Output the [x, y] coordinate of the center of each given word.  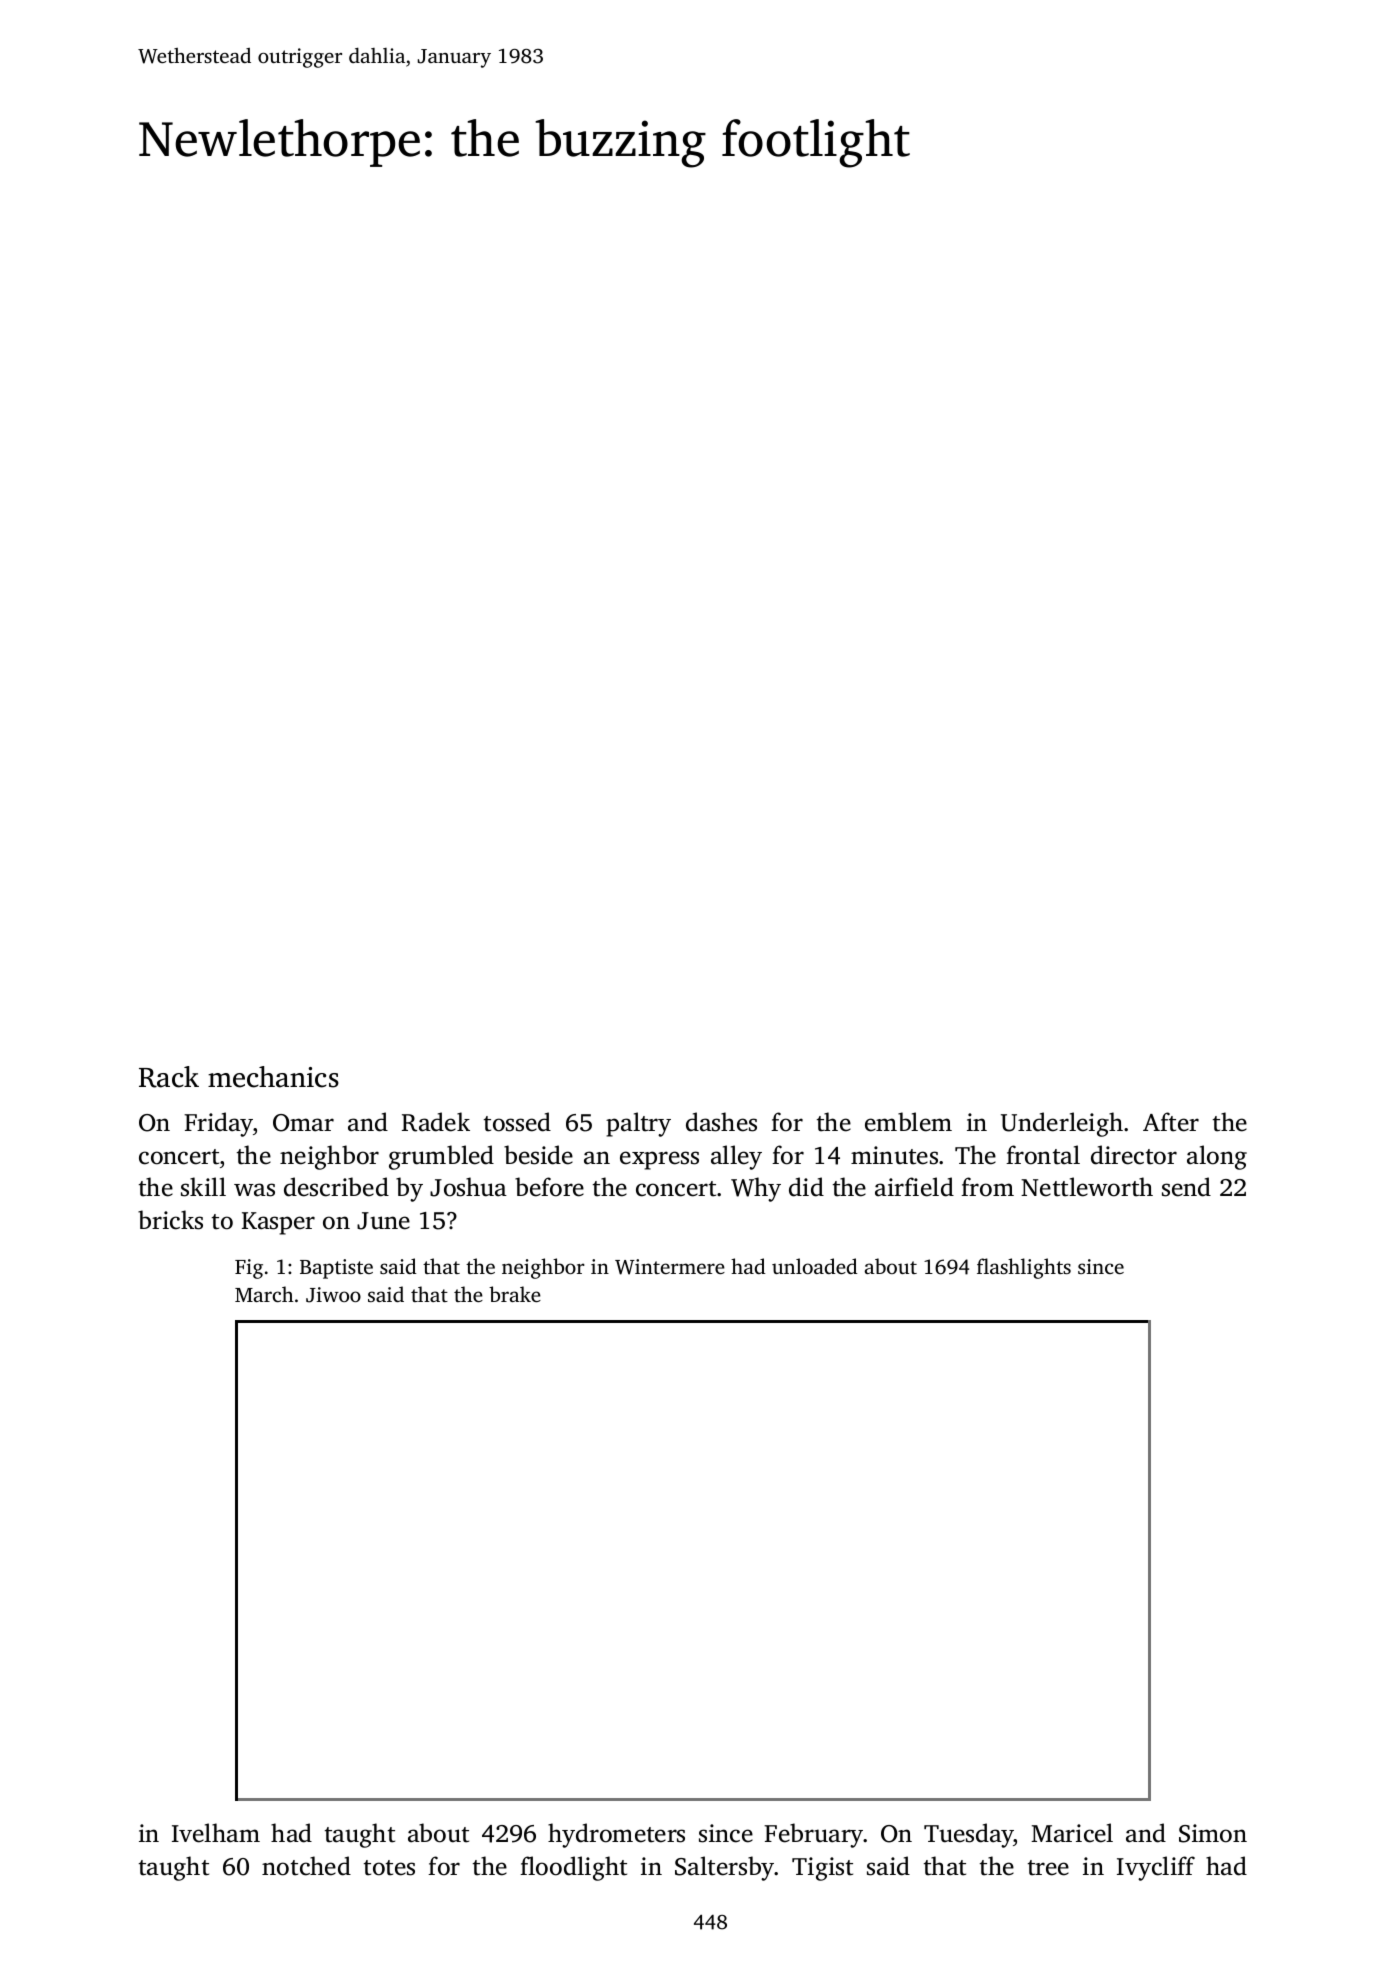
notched [306, 1866]
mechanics [273, 1077]
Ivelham [216, 1833]
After [1171, 1122]
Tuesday [969, 1835]
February [814, 1835]
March [264, 1294]
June [383, 1221]
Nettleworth [1087, 1187]
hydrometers [616, 1835]
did [806, 1187]
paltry [638, 1124]
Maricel [1072, 1833]
